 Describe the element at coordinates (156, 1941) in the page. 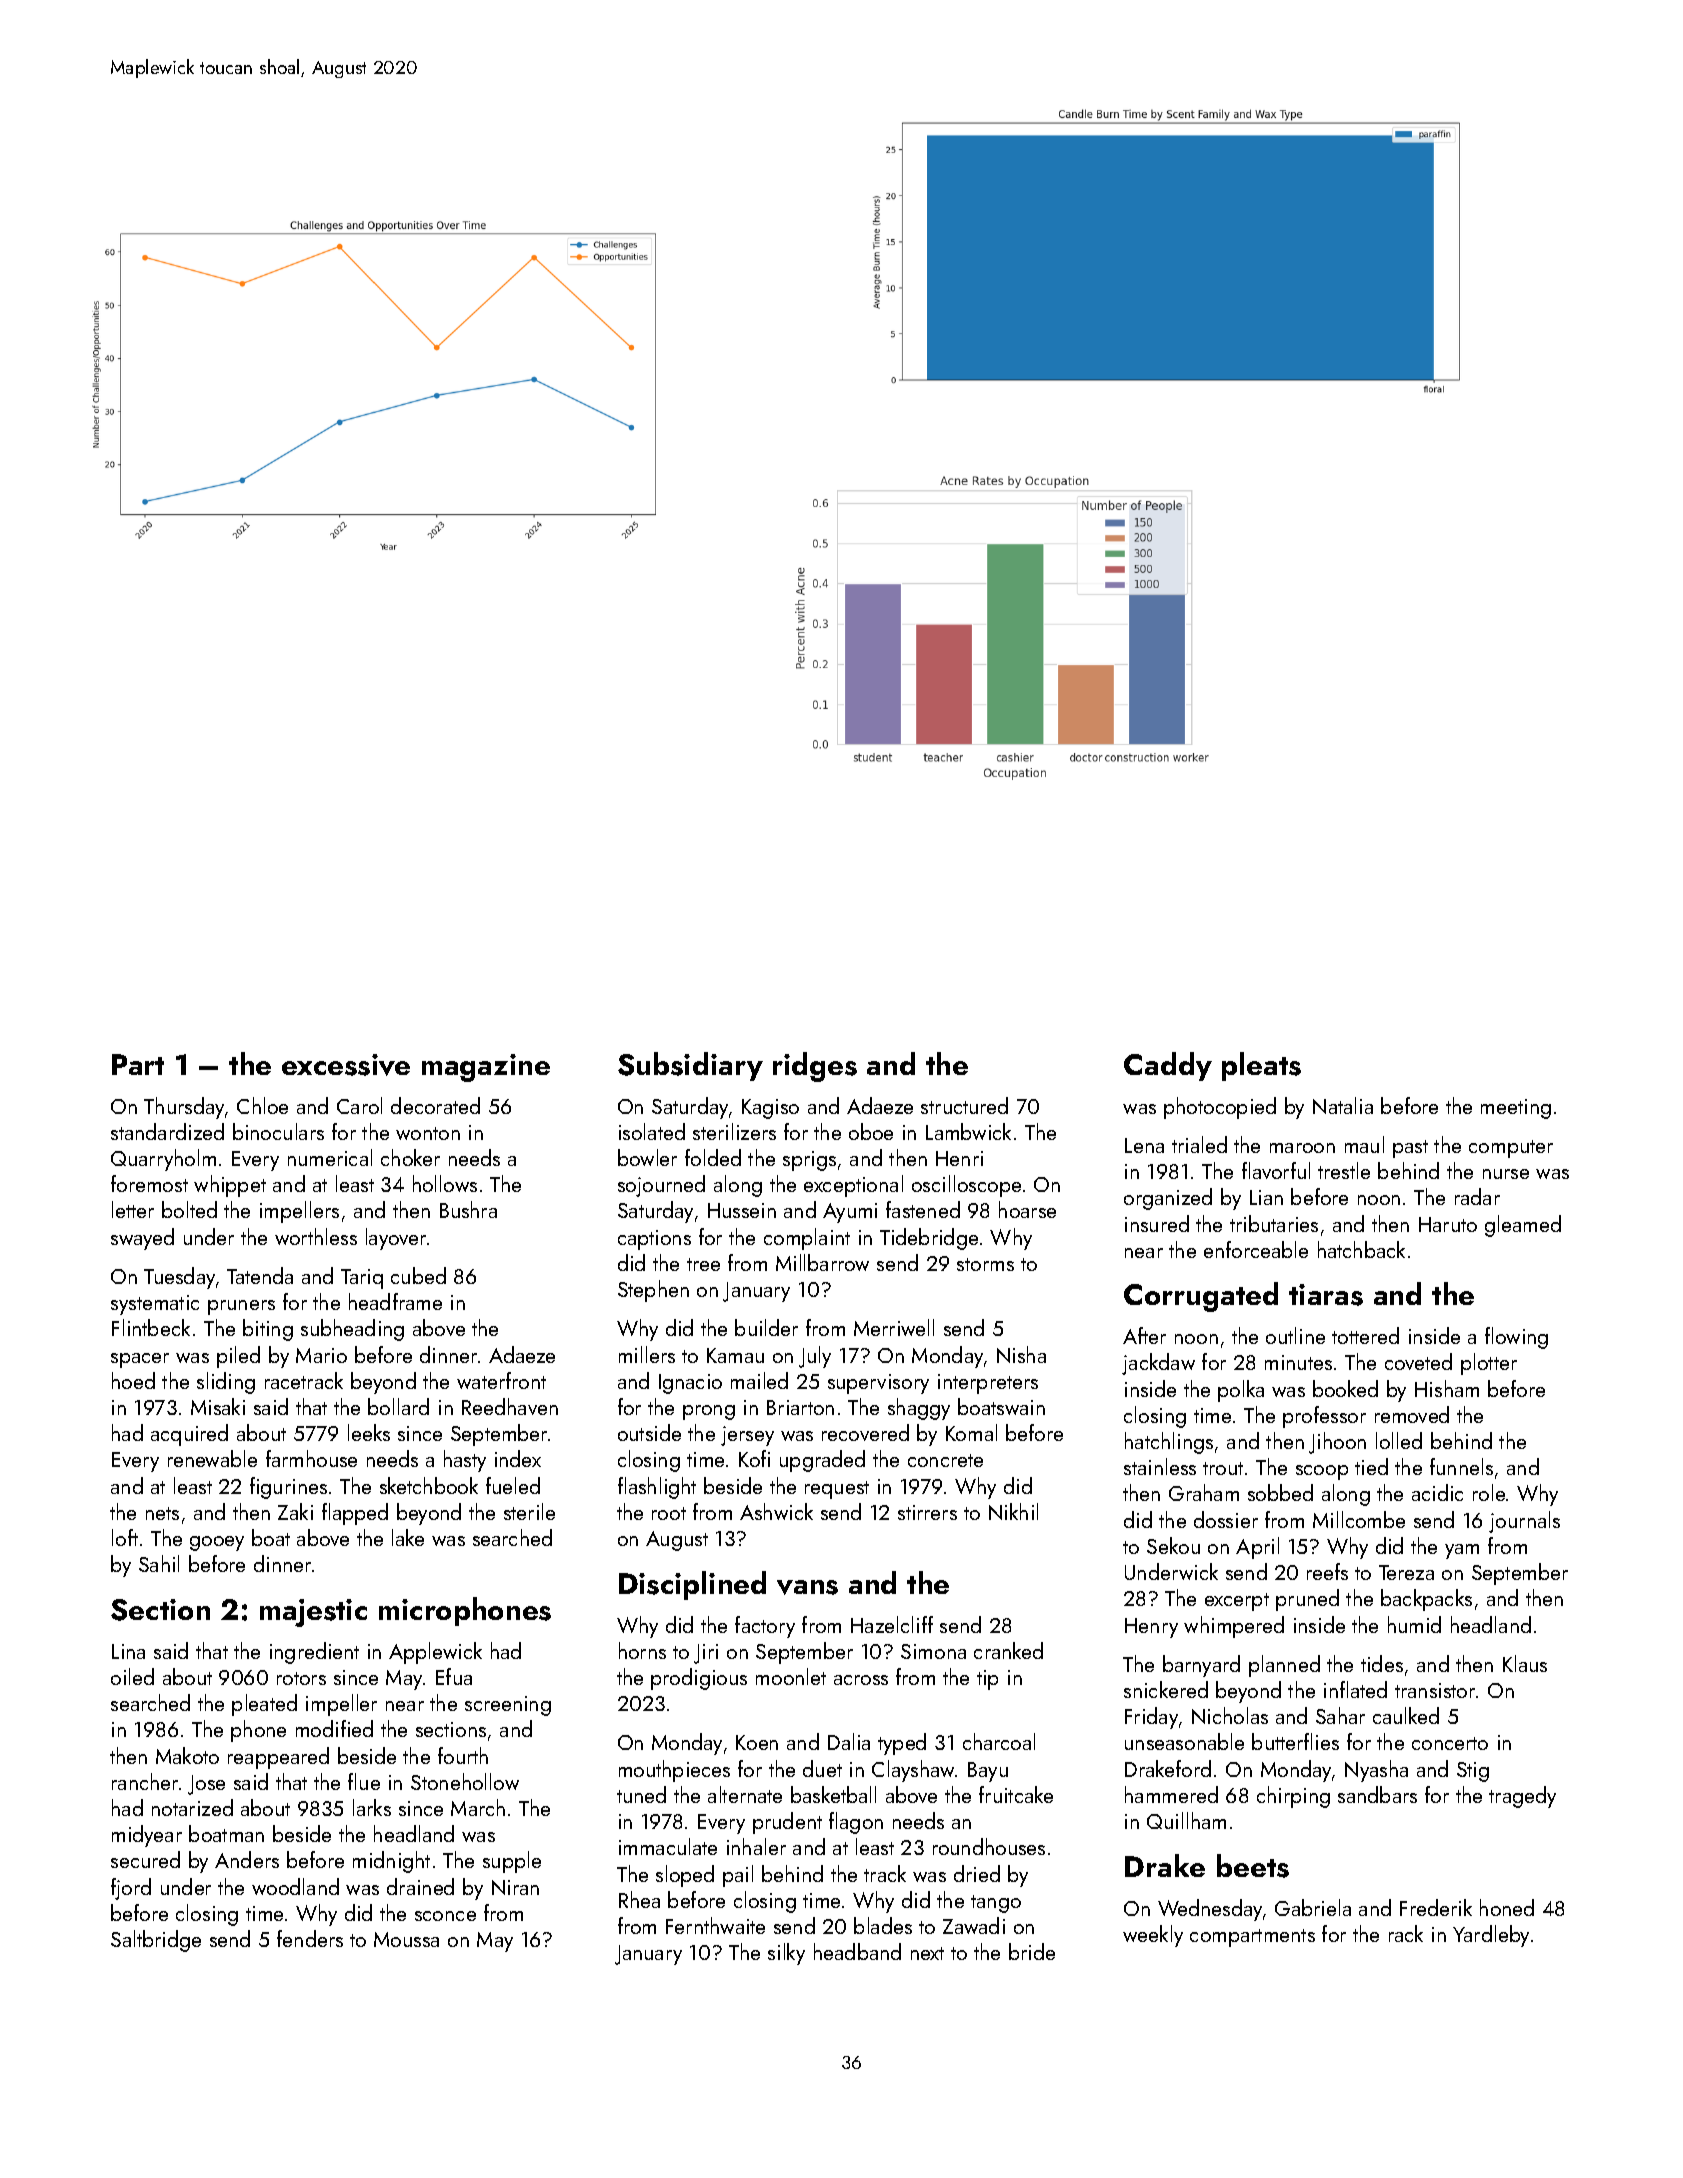

I see `Saltbridge` at that location.
